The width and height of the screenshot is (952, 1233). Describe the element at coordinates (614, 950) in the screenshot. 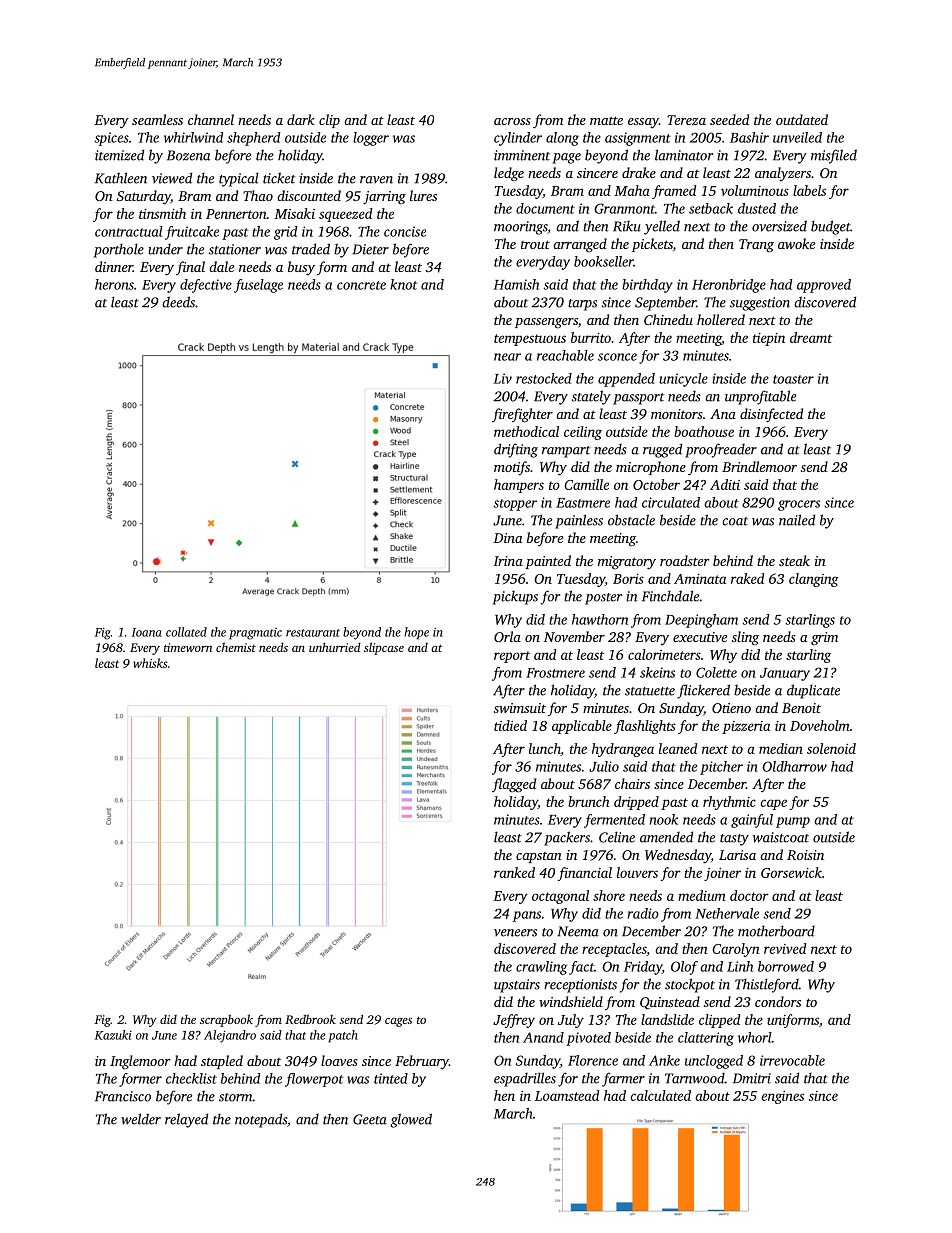

I see `receptacles` at that location.
